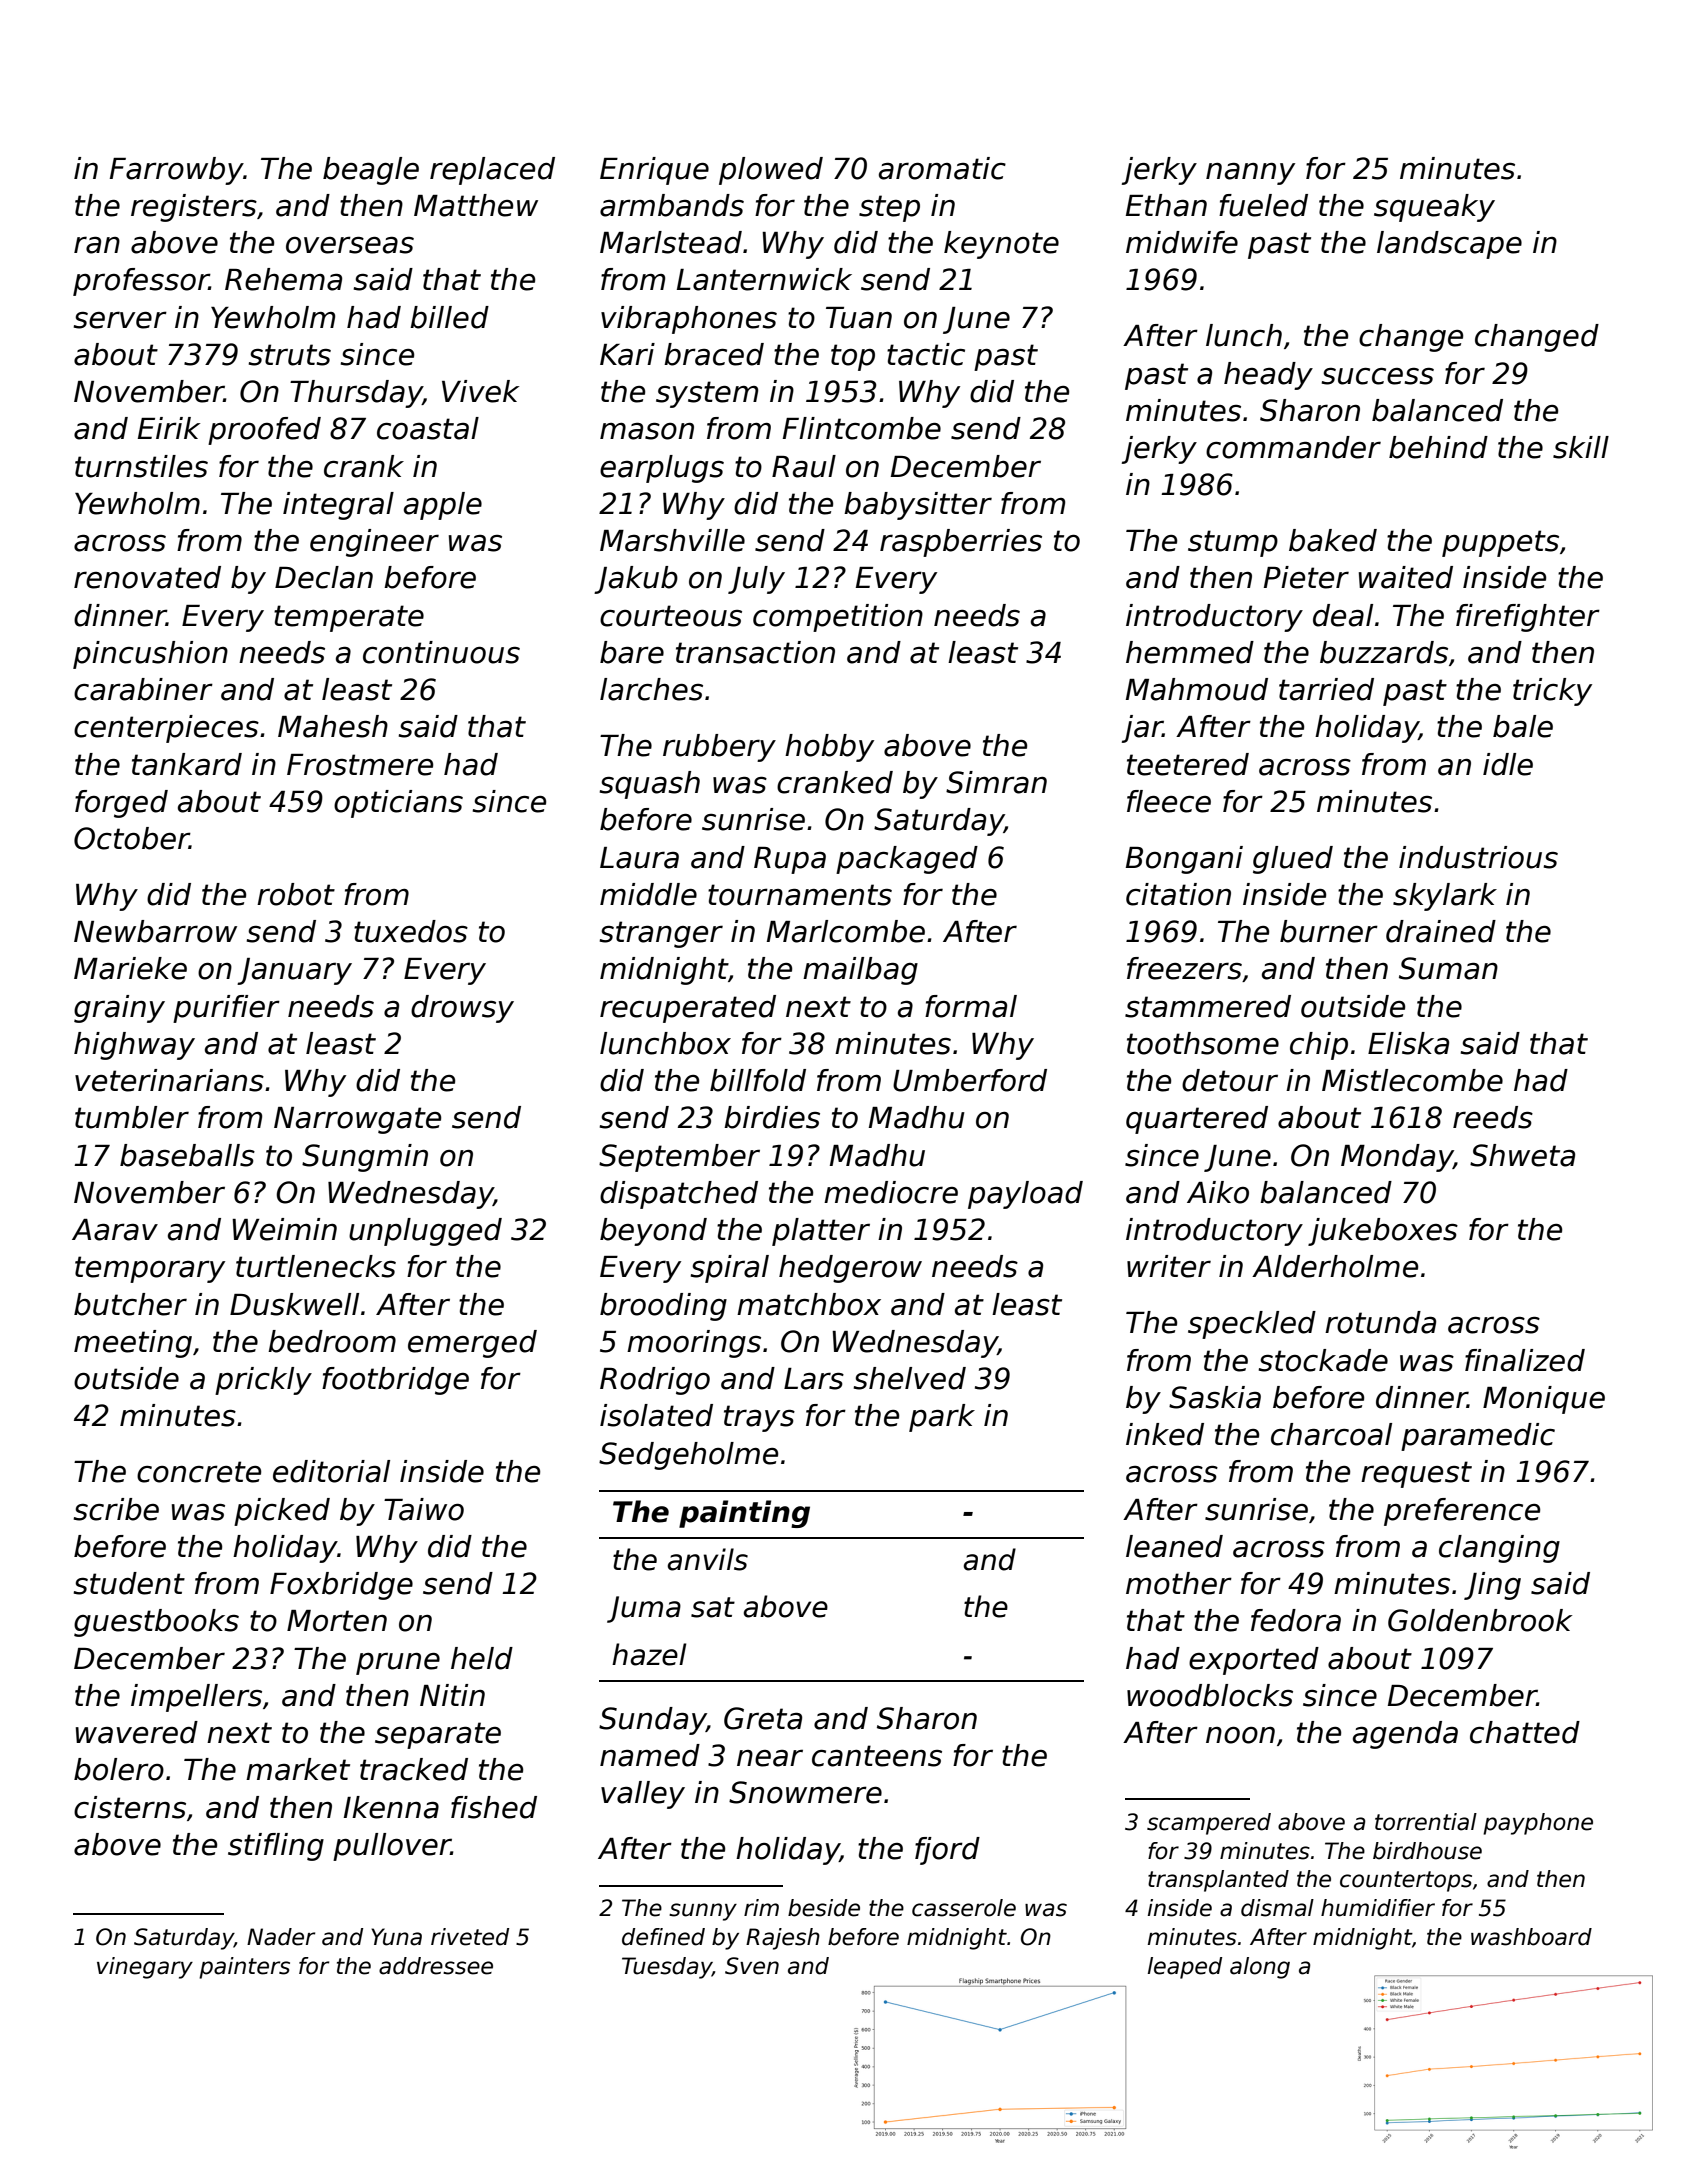 This screenshot has height=2178, width=1683. Describe the element at coordinates (371, 171) in the screenshot. I see `beagle` at that location.
